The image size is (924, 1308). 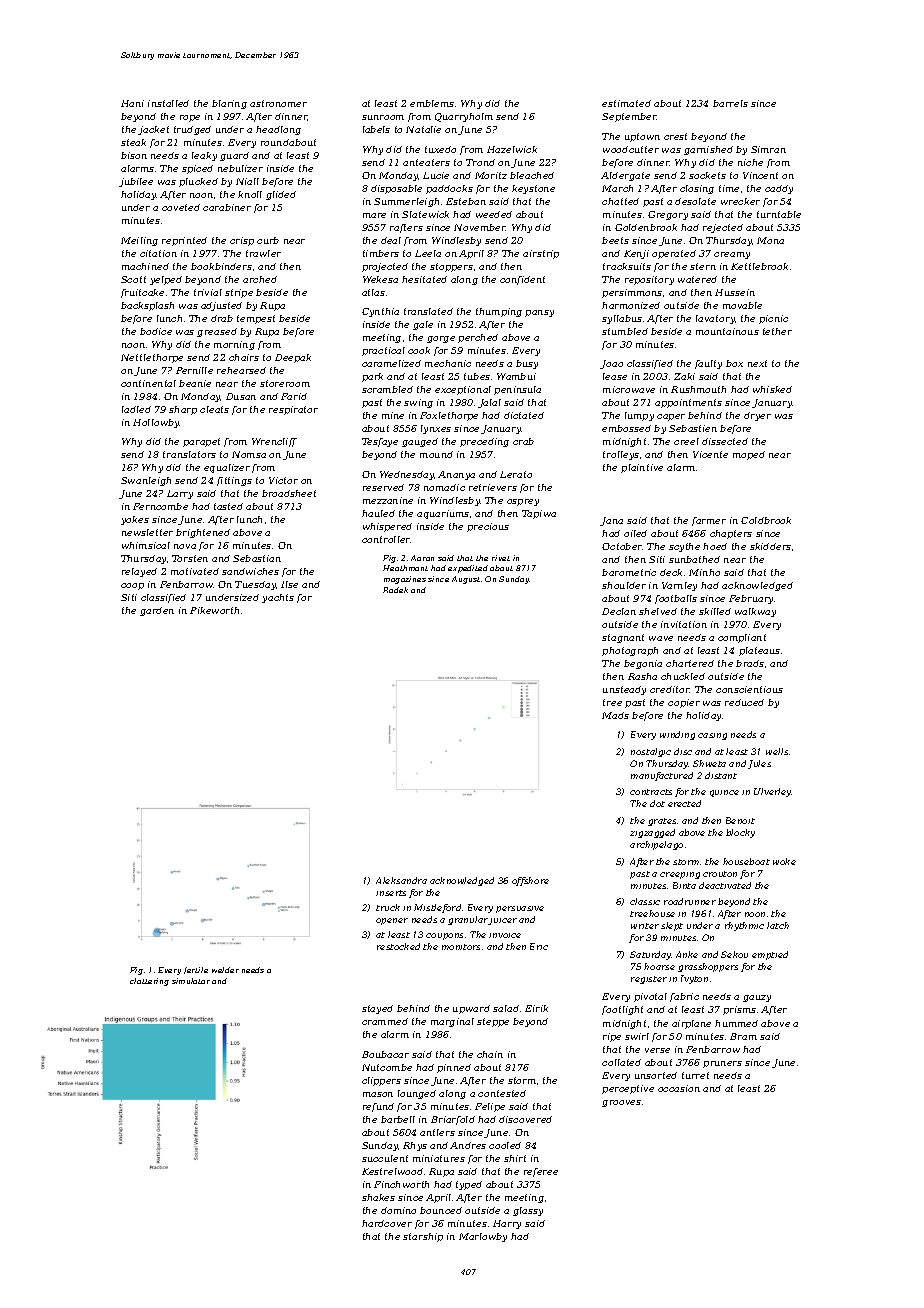 I want to click on monitors, so click(x=461, y=947).
